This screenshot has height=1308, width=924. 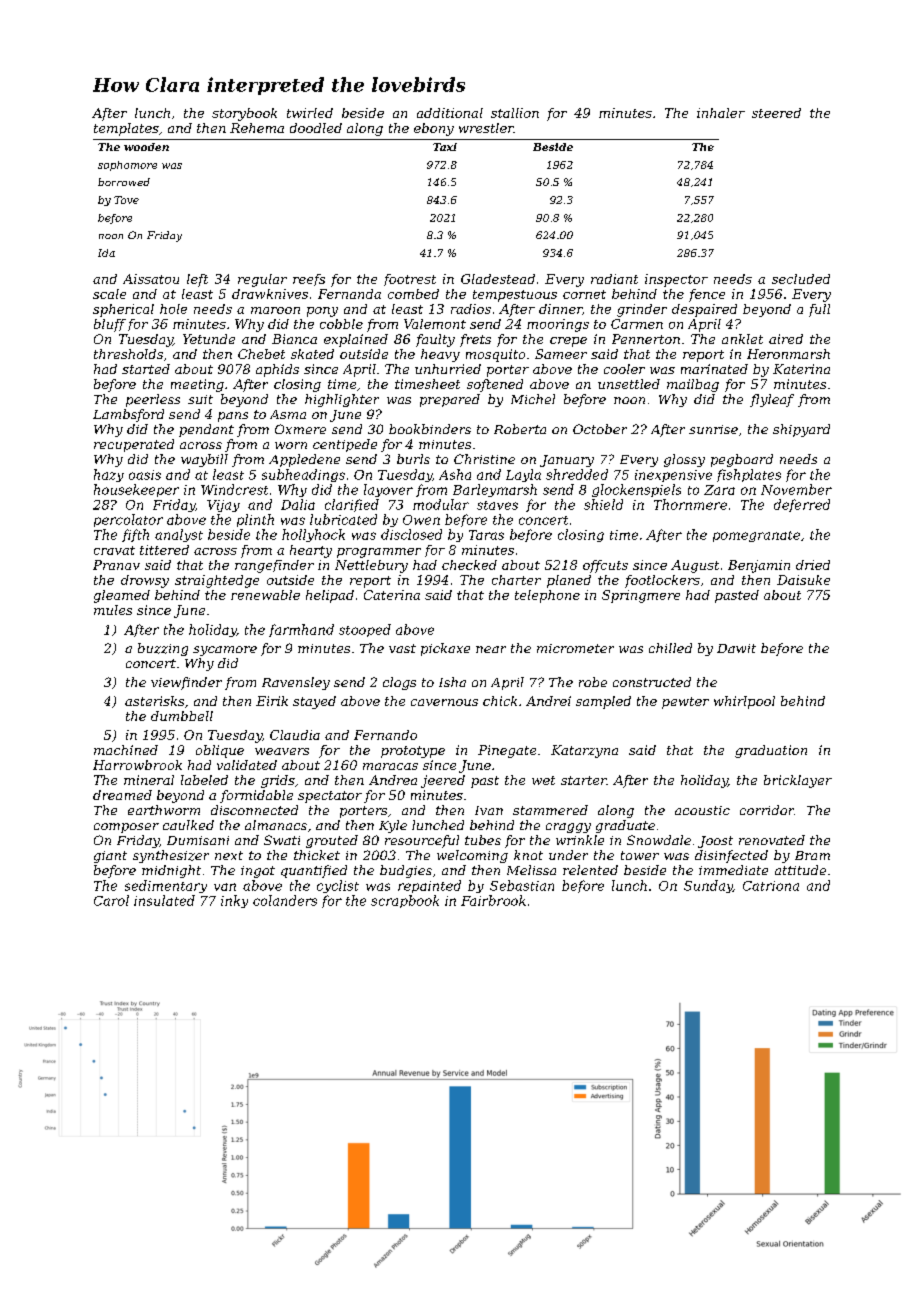 What do you see at coordinates (742, 339) in the screenshot?
I see `anklet` at bounding box center [742, 339].
